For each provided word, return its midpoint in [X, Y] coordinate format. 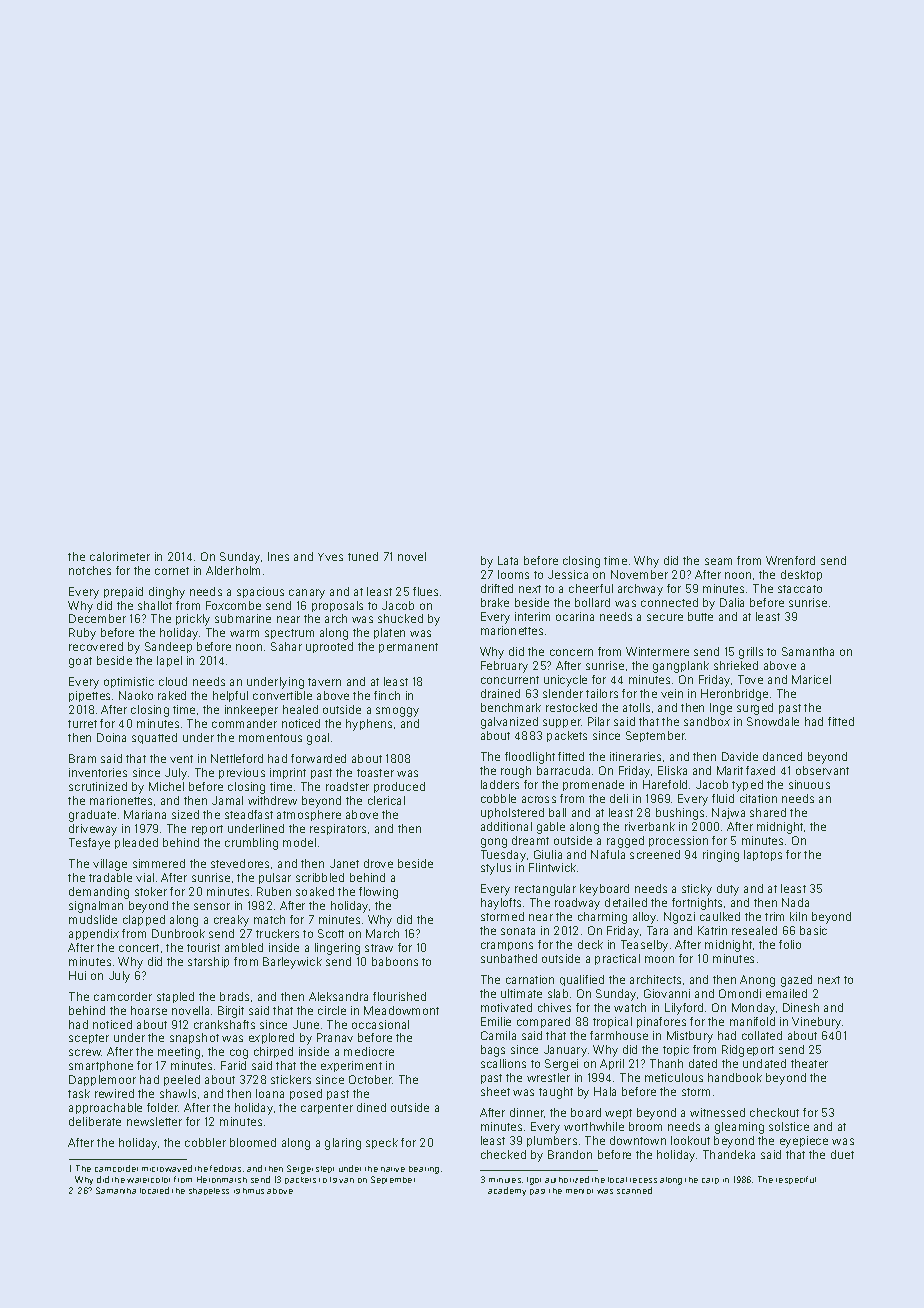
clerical [386, 800]
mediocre [369, 1051]
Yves [330, 557]
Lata [508, 560]
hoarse [149, 1010]
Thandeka [729, 1154]
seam [718, 561]
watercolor [148, 1180]
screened [655, 854]
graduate [92, 816]
